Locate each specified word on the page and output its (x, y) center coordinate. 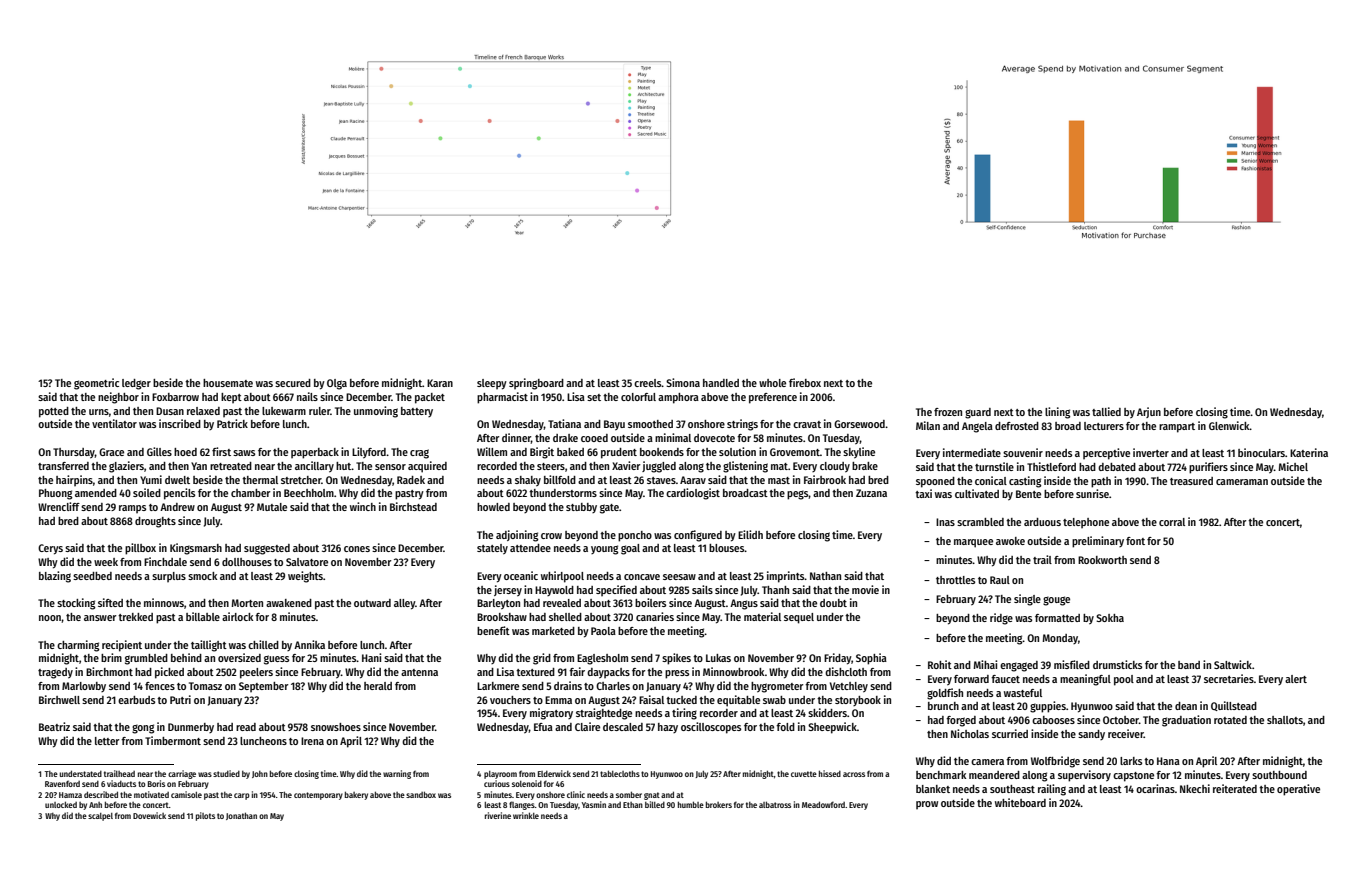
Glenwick (1229, 425)
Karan (440, 383)
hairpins (74, 480)
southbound (1279, 775)
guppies (1048, 707)
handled (721, 383)
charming (78, 646)
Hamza (70, 795)
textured (535, 672)
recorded (497, 466)
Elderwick (554, 773)
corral (1172, 522)
